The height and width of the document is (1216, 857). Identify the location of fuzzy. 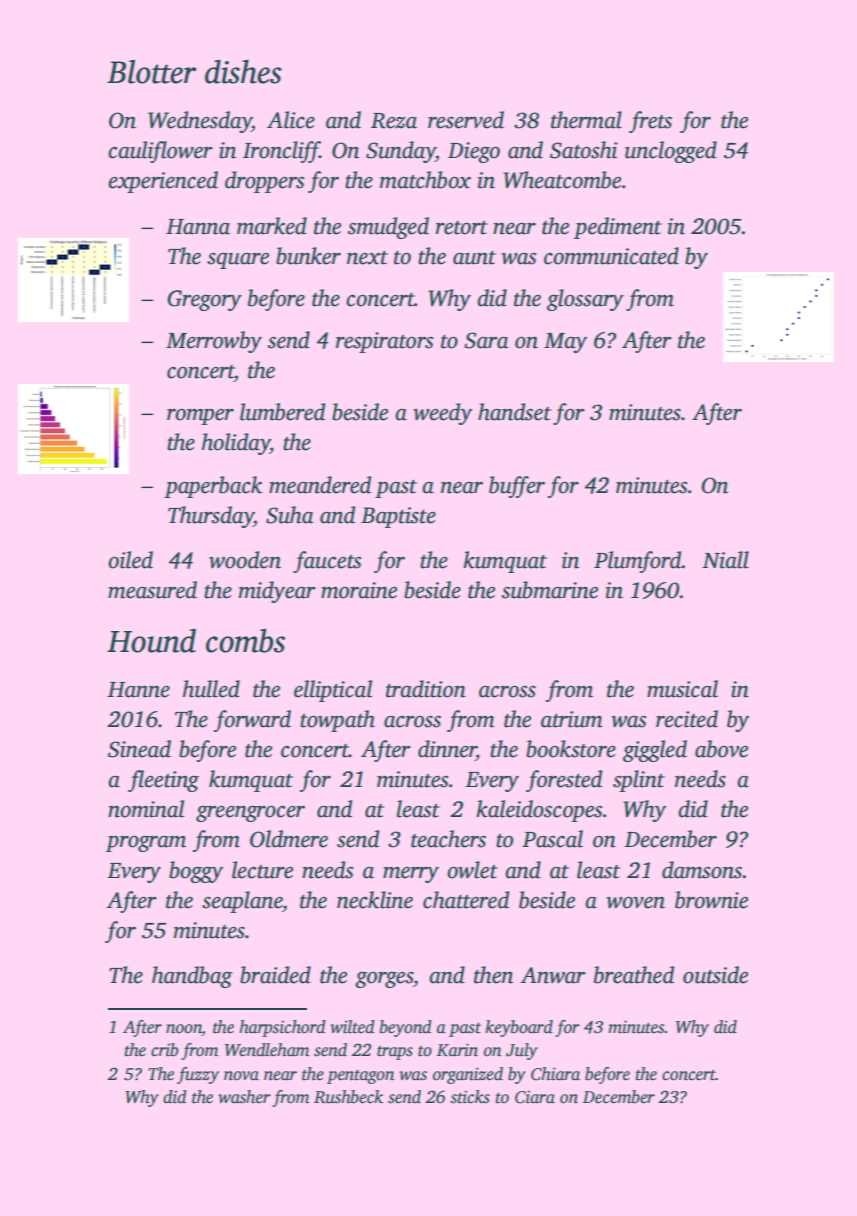
(198, 1075).
